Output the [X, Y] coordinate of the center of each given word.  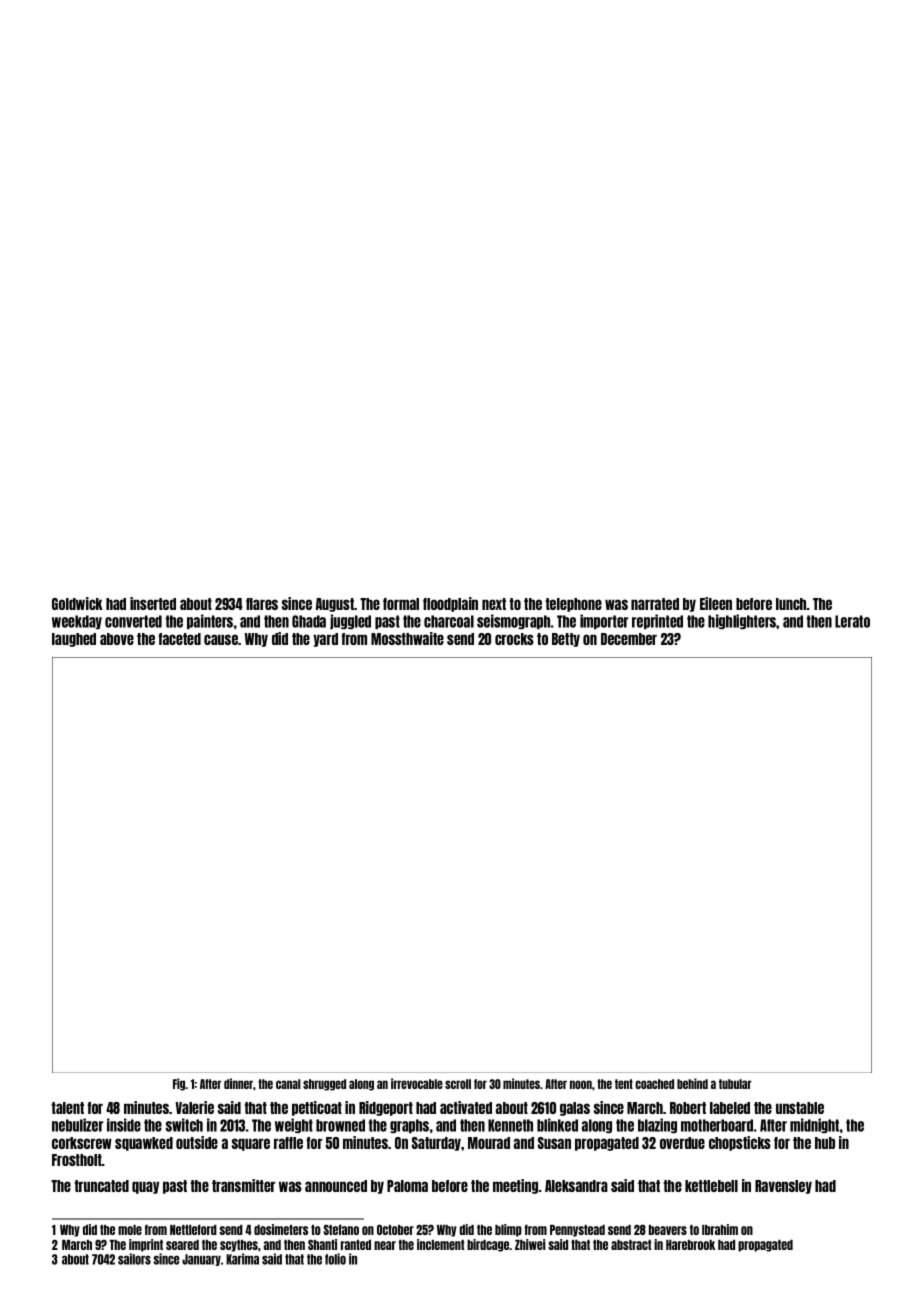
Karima [242, 1259]
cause [221, 639]
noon [581, 1084]
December [629, 639]
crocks [514, 639]
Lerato [852, 621]
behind [692, 1083]
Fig [179, 1084]
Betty [566, 640]
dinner [238, 1083]
